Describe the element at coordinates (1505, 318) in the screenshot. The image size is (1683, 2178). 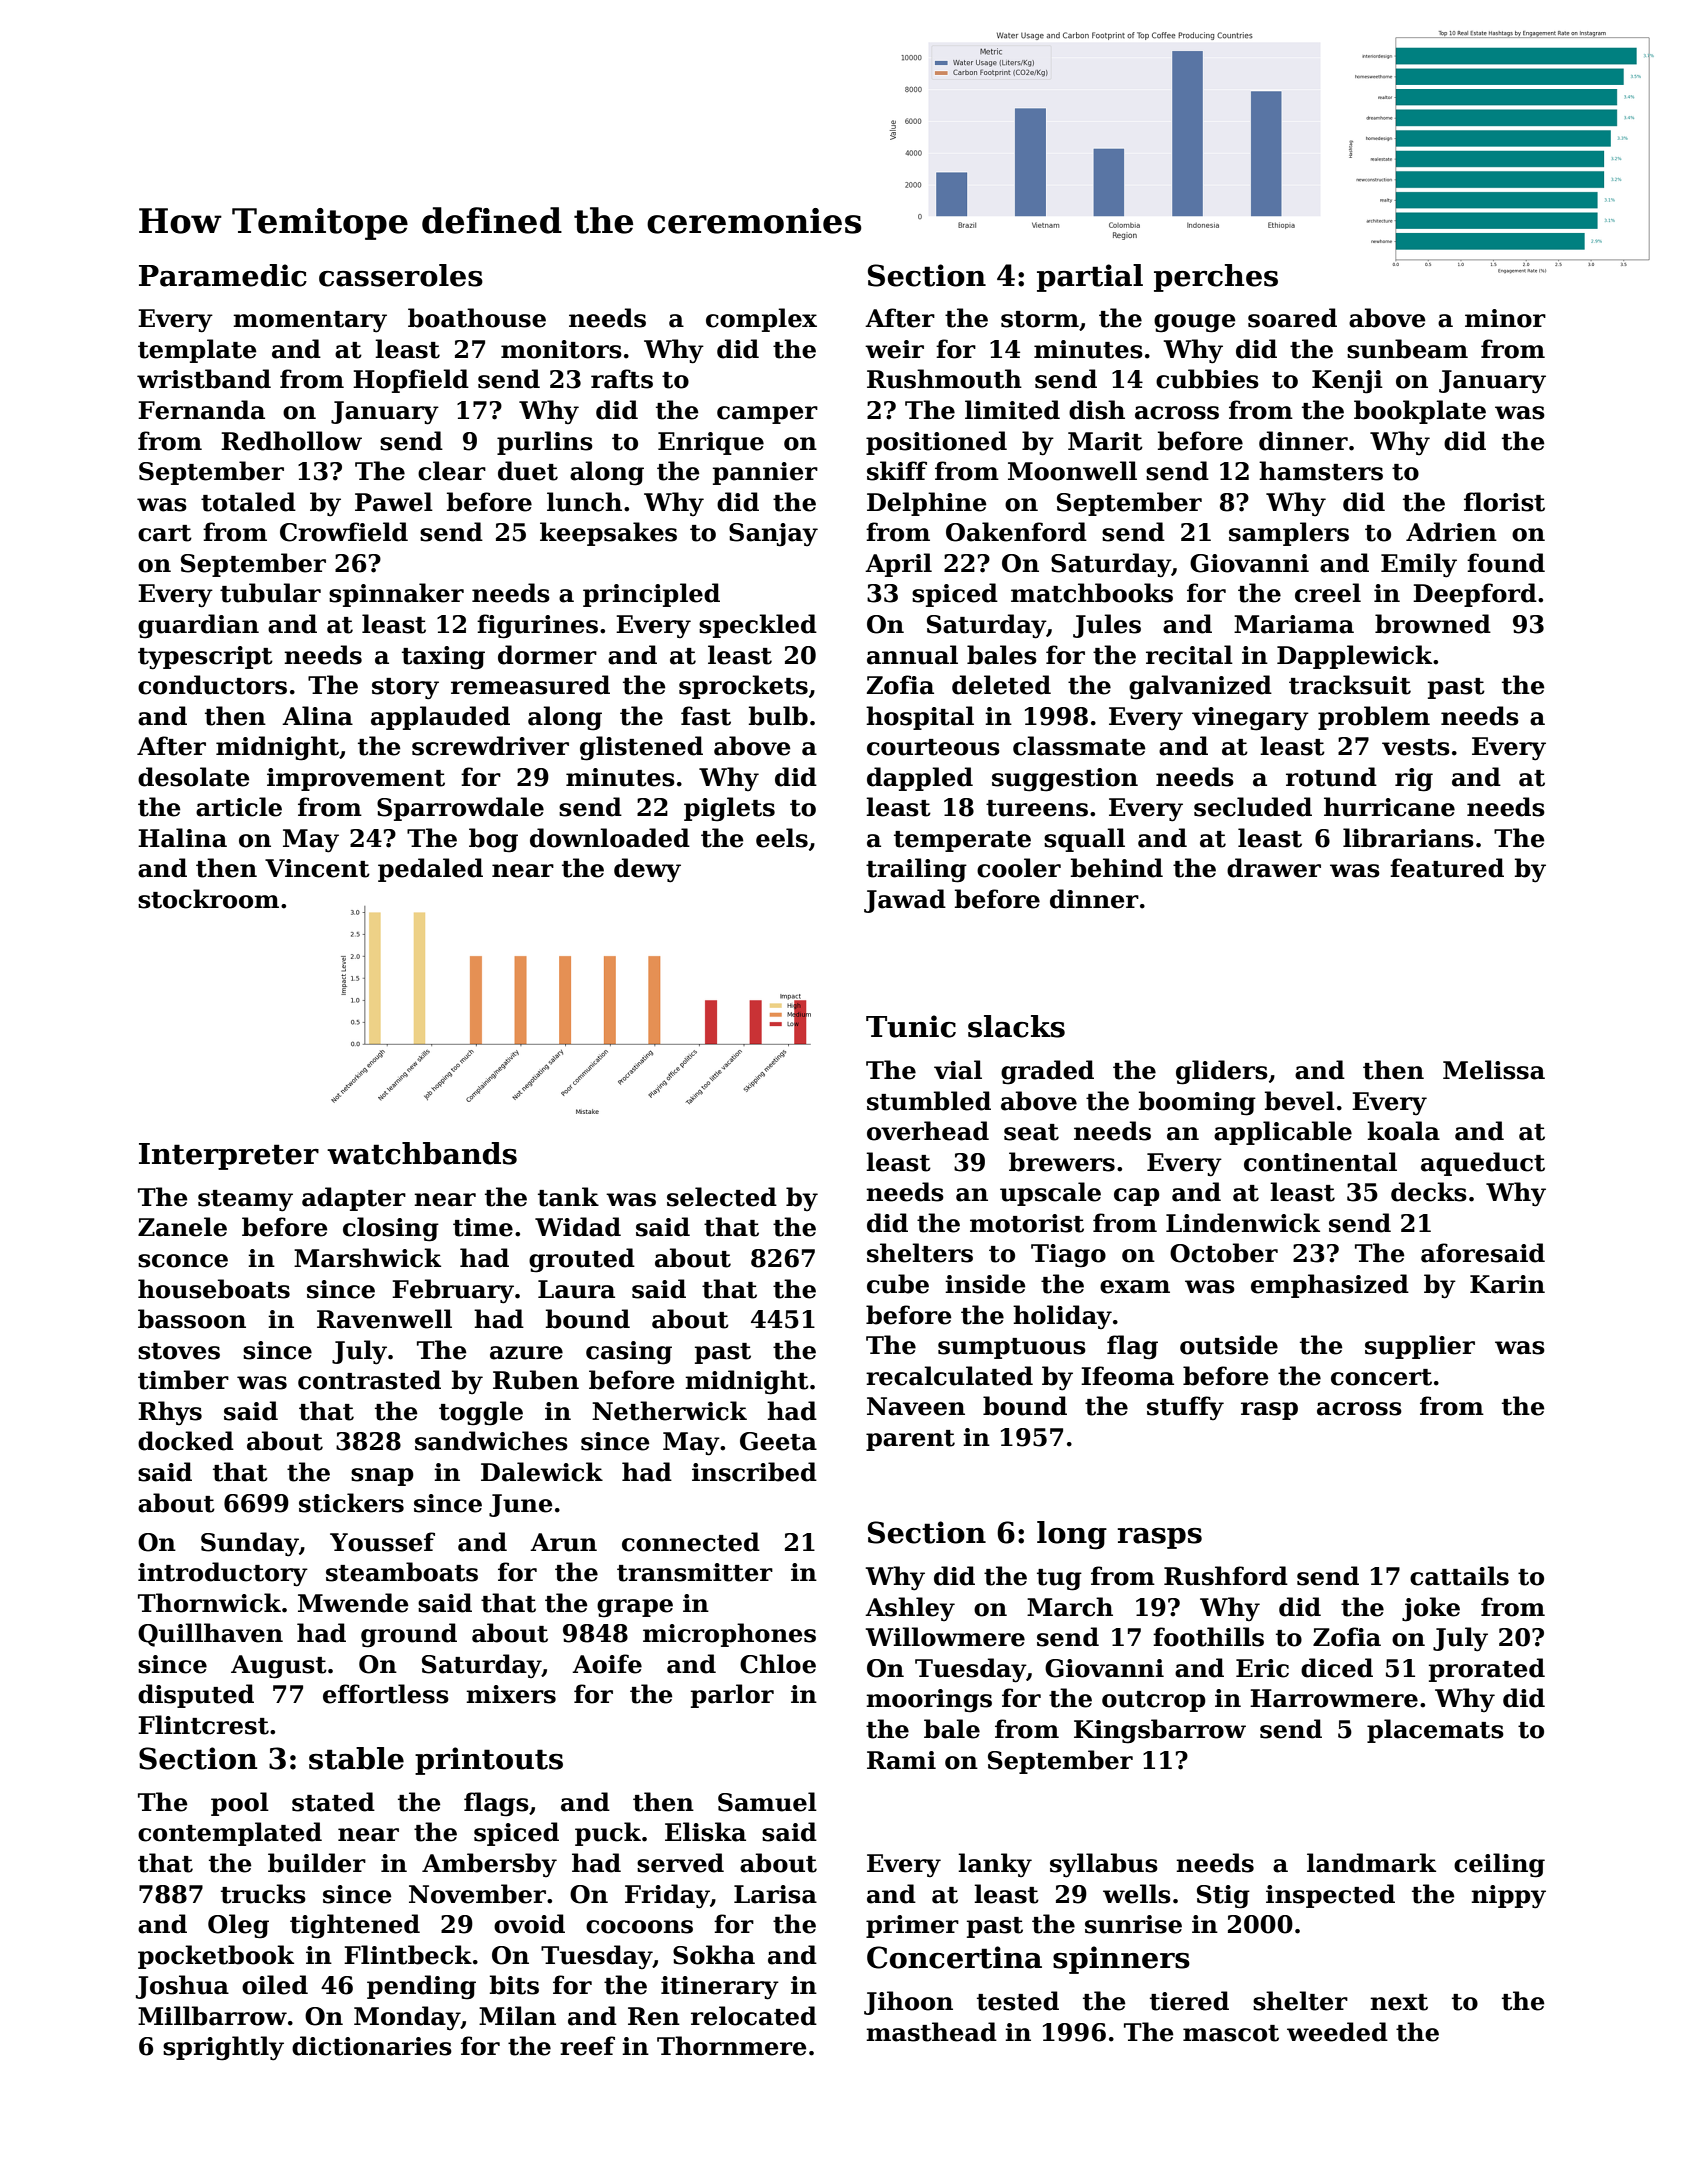
I see `minor` at that location.
